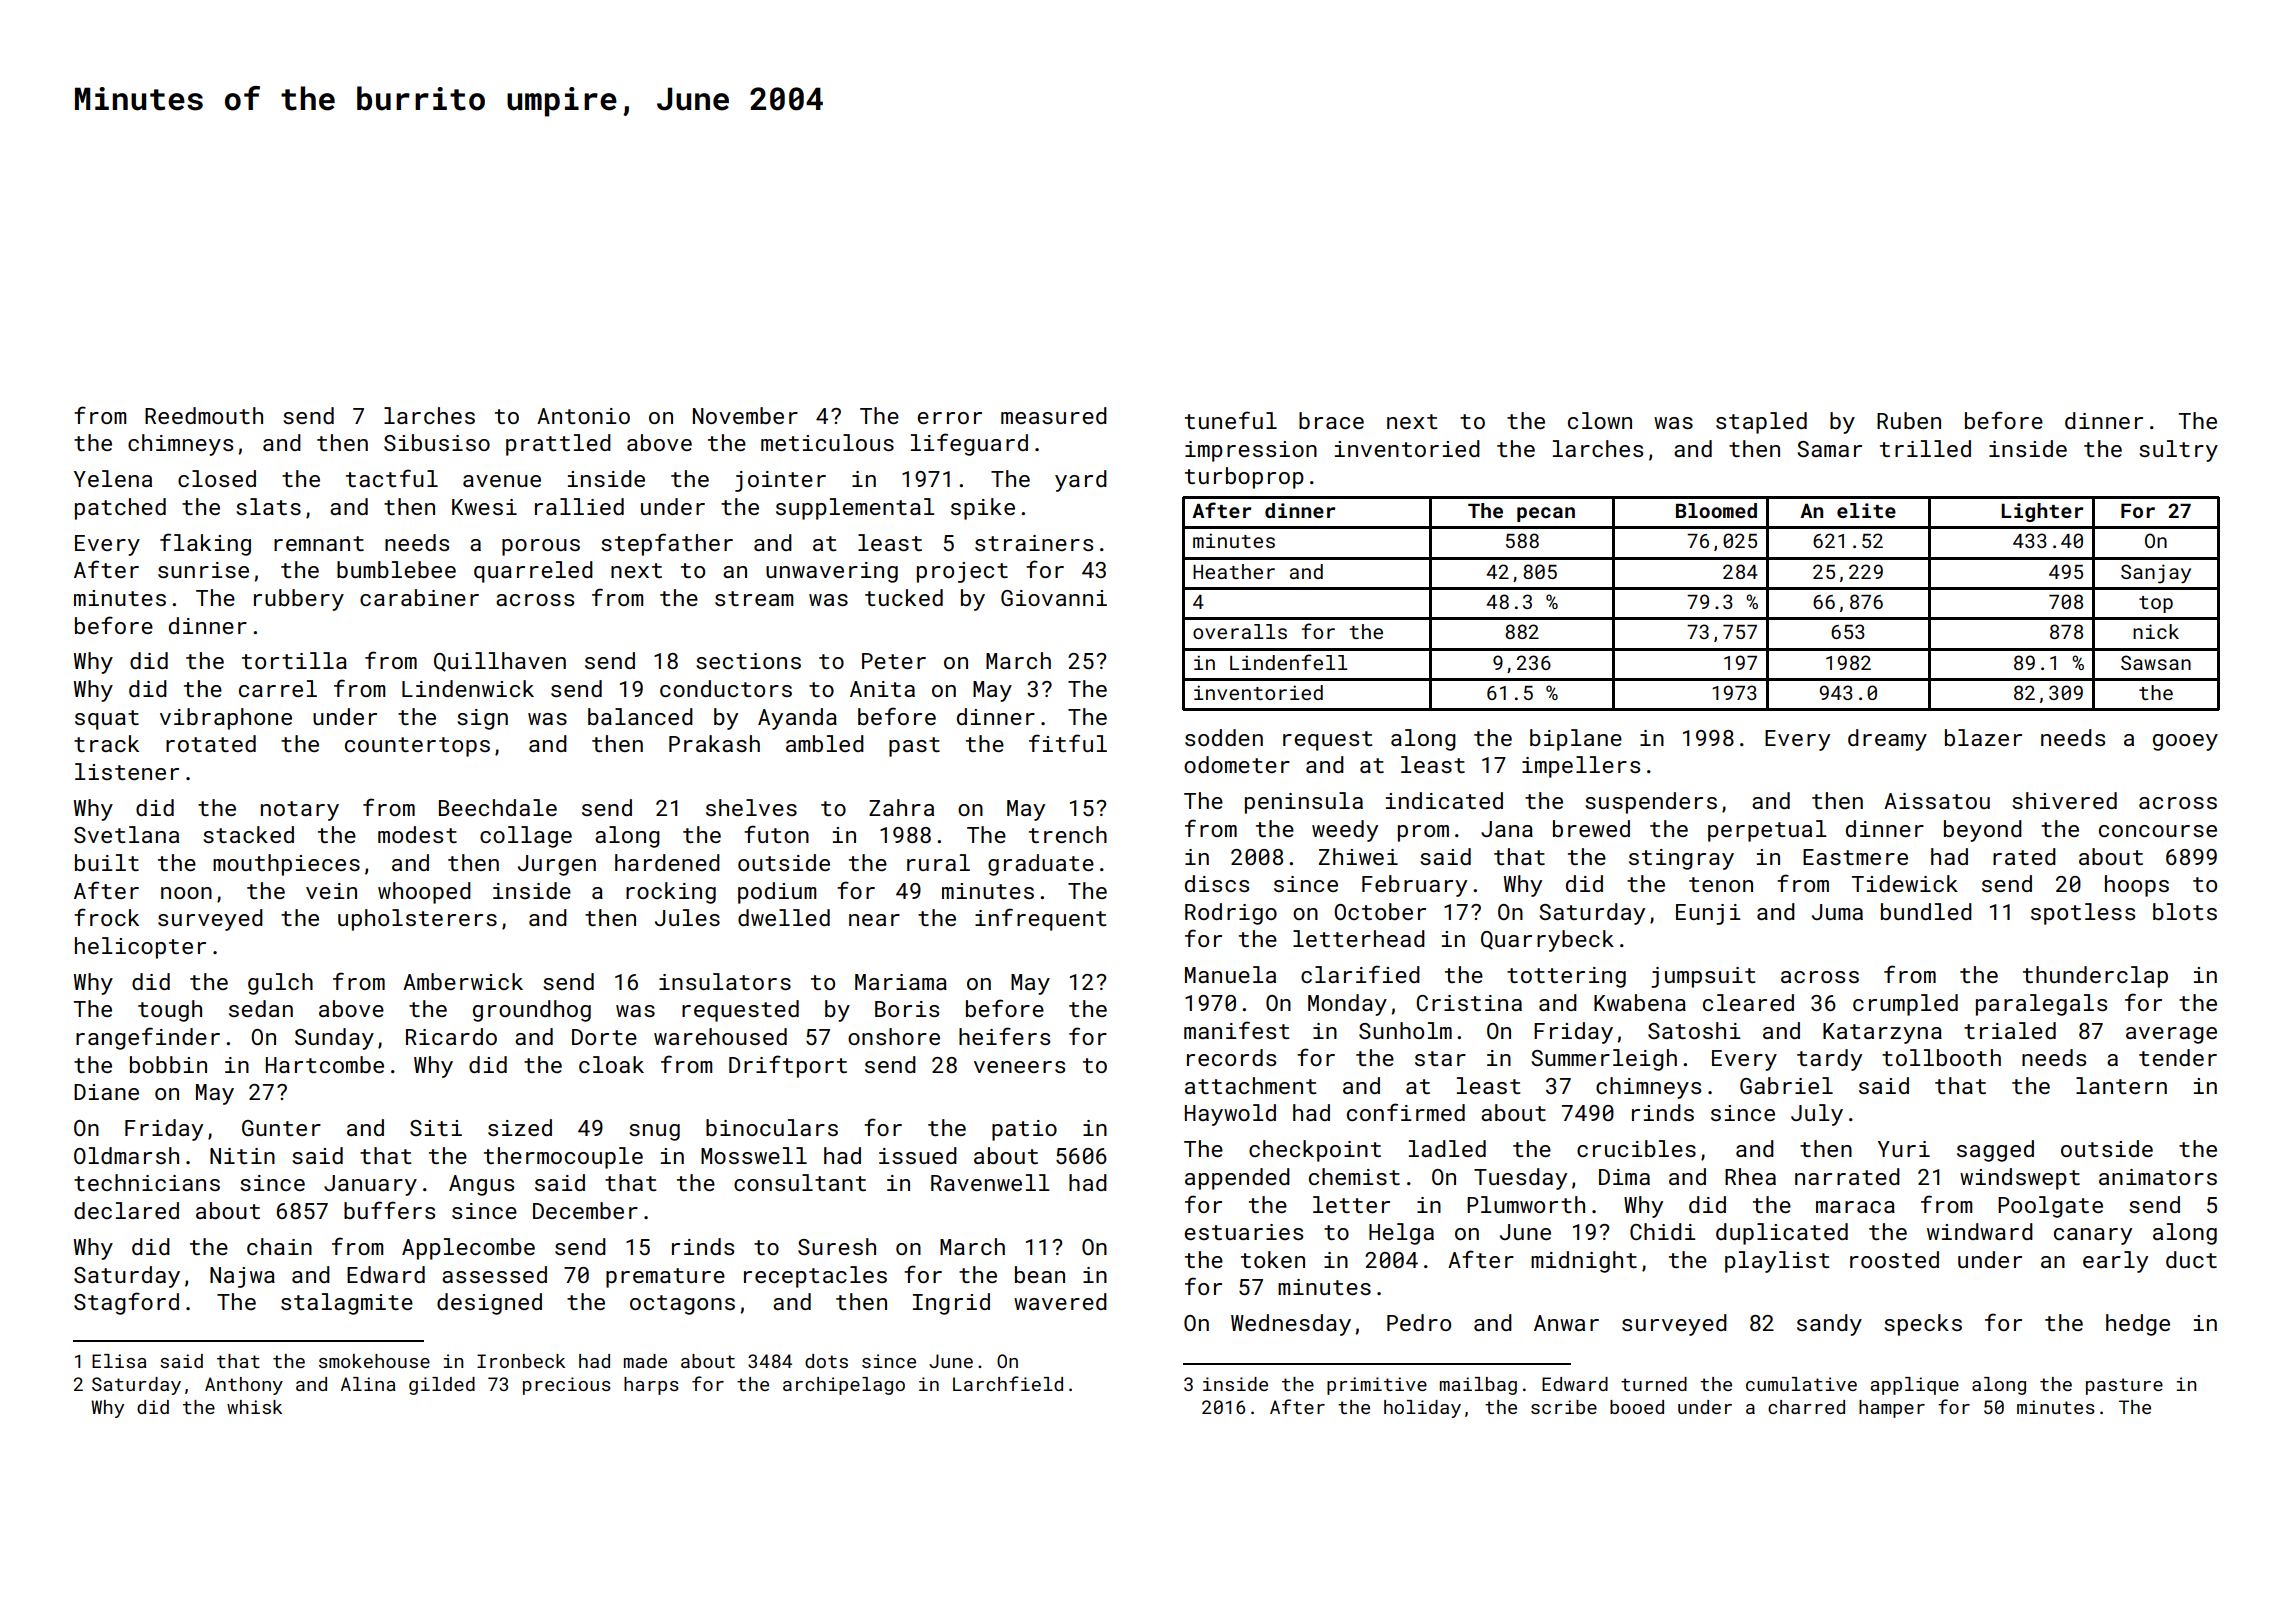 This page has height=1620, width=2292. What do you see at coordinates (1041, 919) in the page?
I see `infrequent` at bounding box center [1041, 919].
